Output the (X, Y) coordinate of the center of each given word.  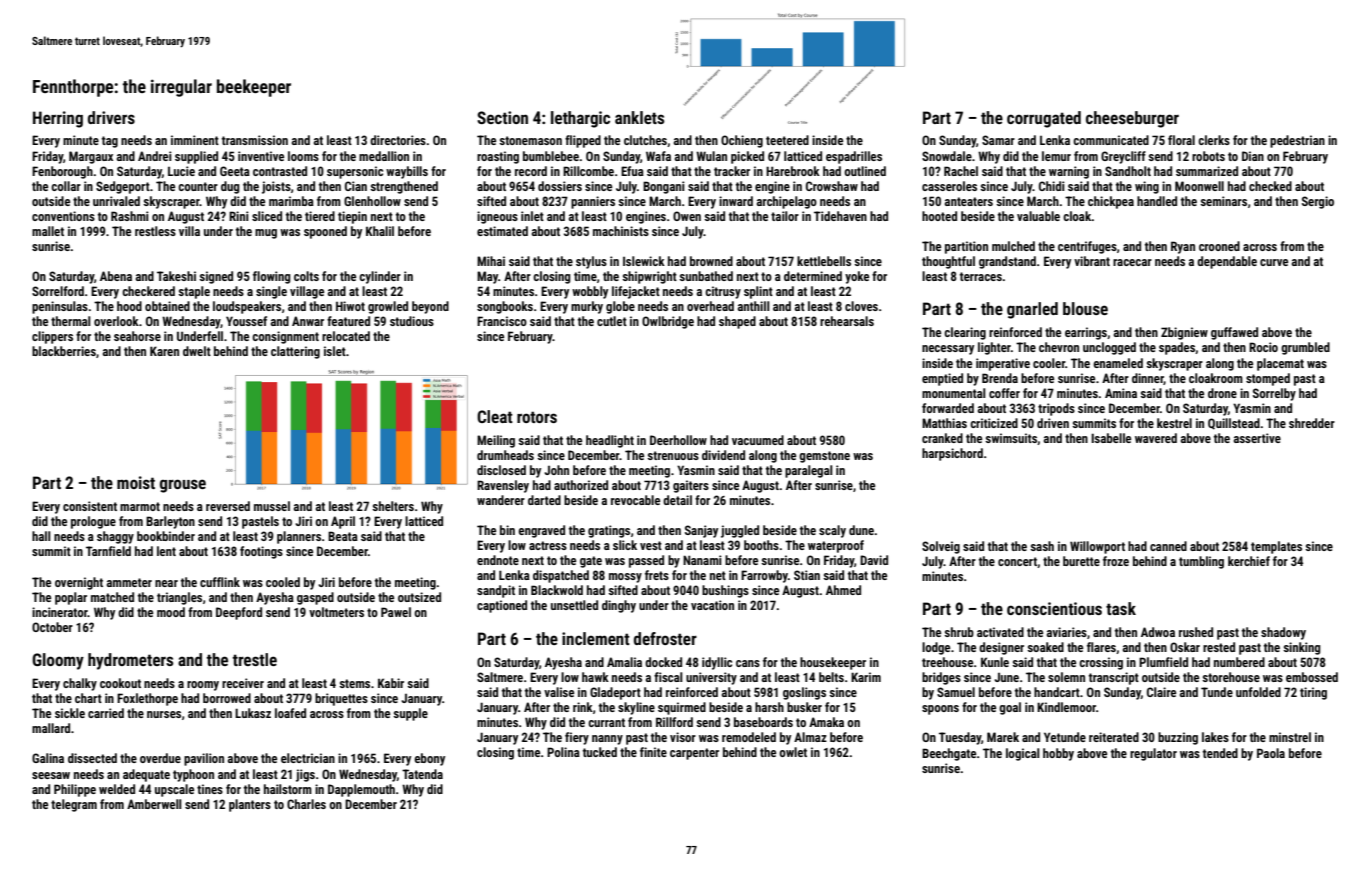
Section (502, 117)
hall (41, 536)
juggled (740, 531)
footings (261, 552)
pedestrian (1297, 141)
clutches (645, 140)
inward (736, 201)
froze (1116, 561)
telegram (74, 805)
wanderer (501, 500)
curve (1274, 262)
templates (1276, 547)
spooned (325, 232)
